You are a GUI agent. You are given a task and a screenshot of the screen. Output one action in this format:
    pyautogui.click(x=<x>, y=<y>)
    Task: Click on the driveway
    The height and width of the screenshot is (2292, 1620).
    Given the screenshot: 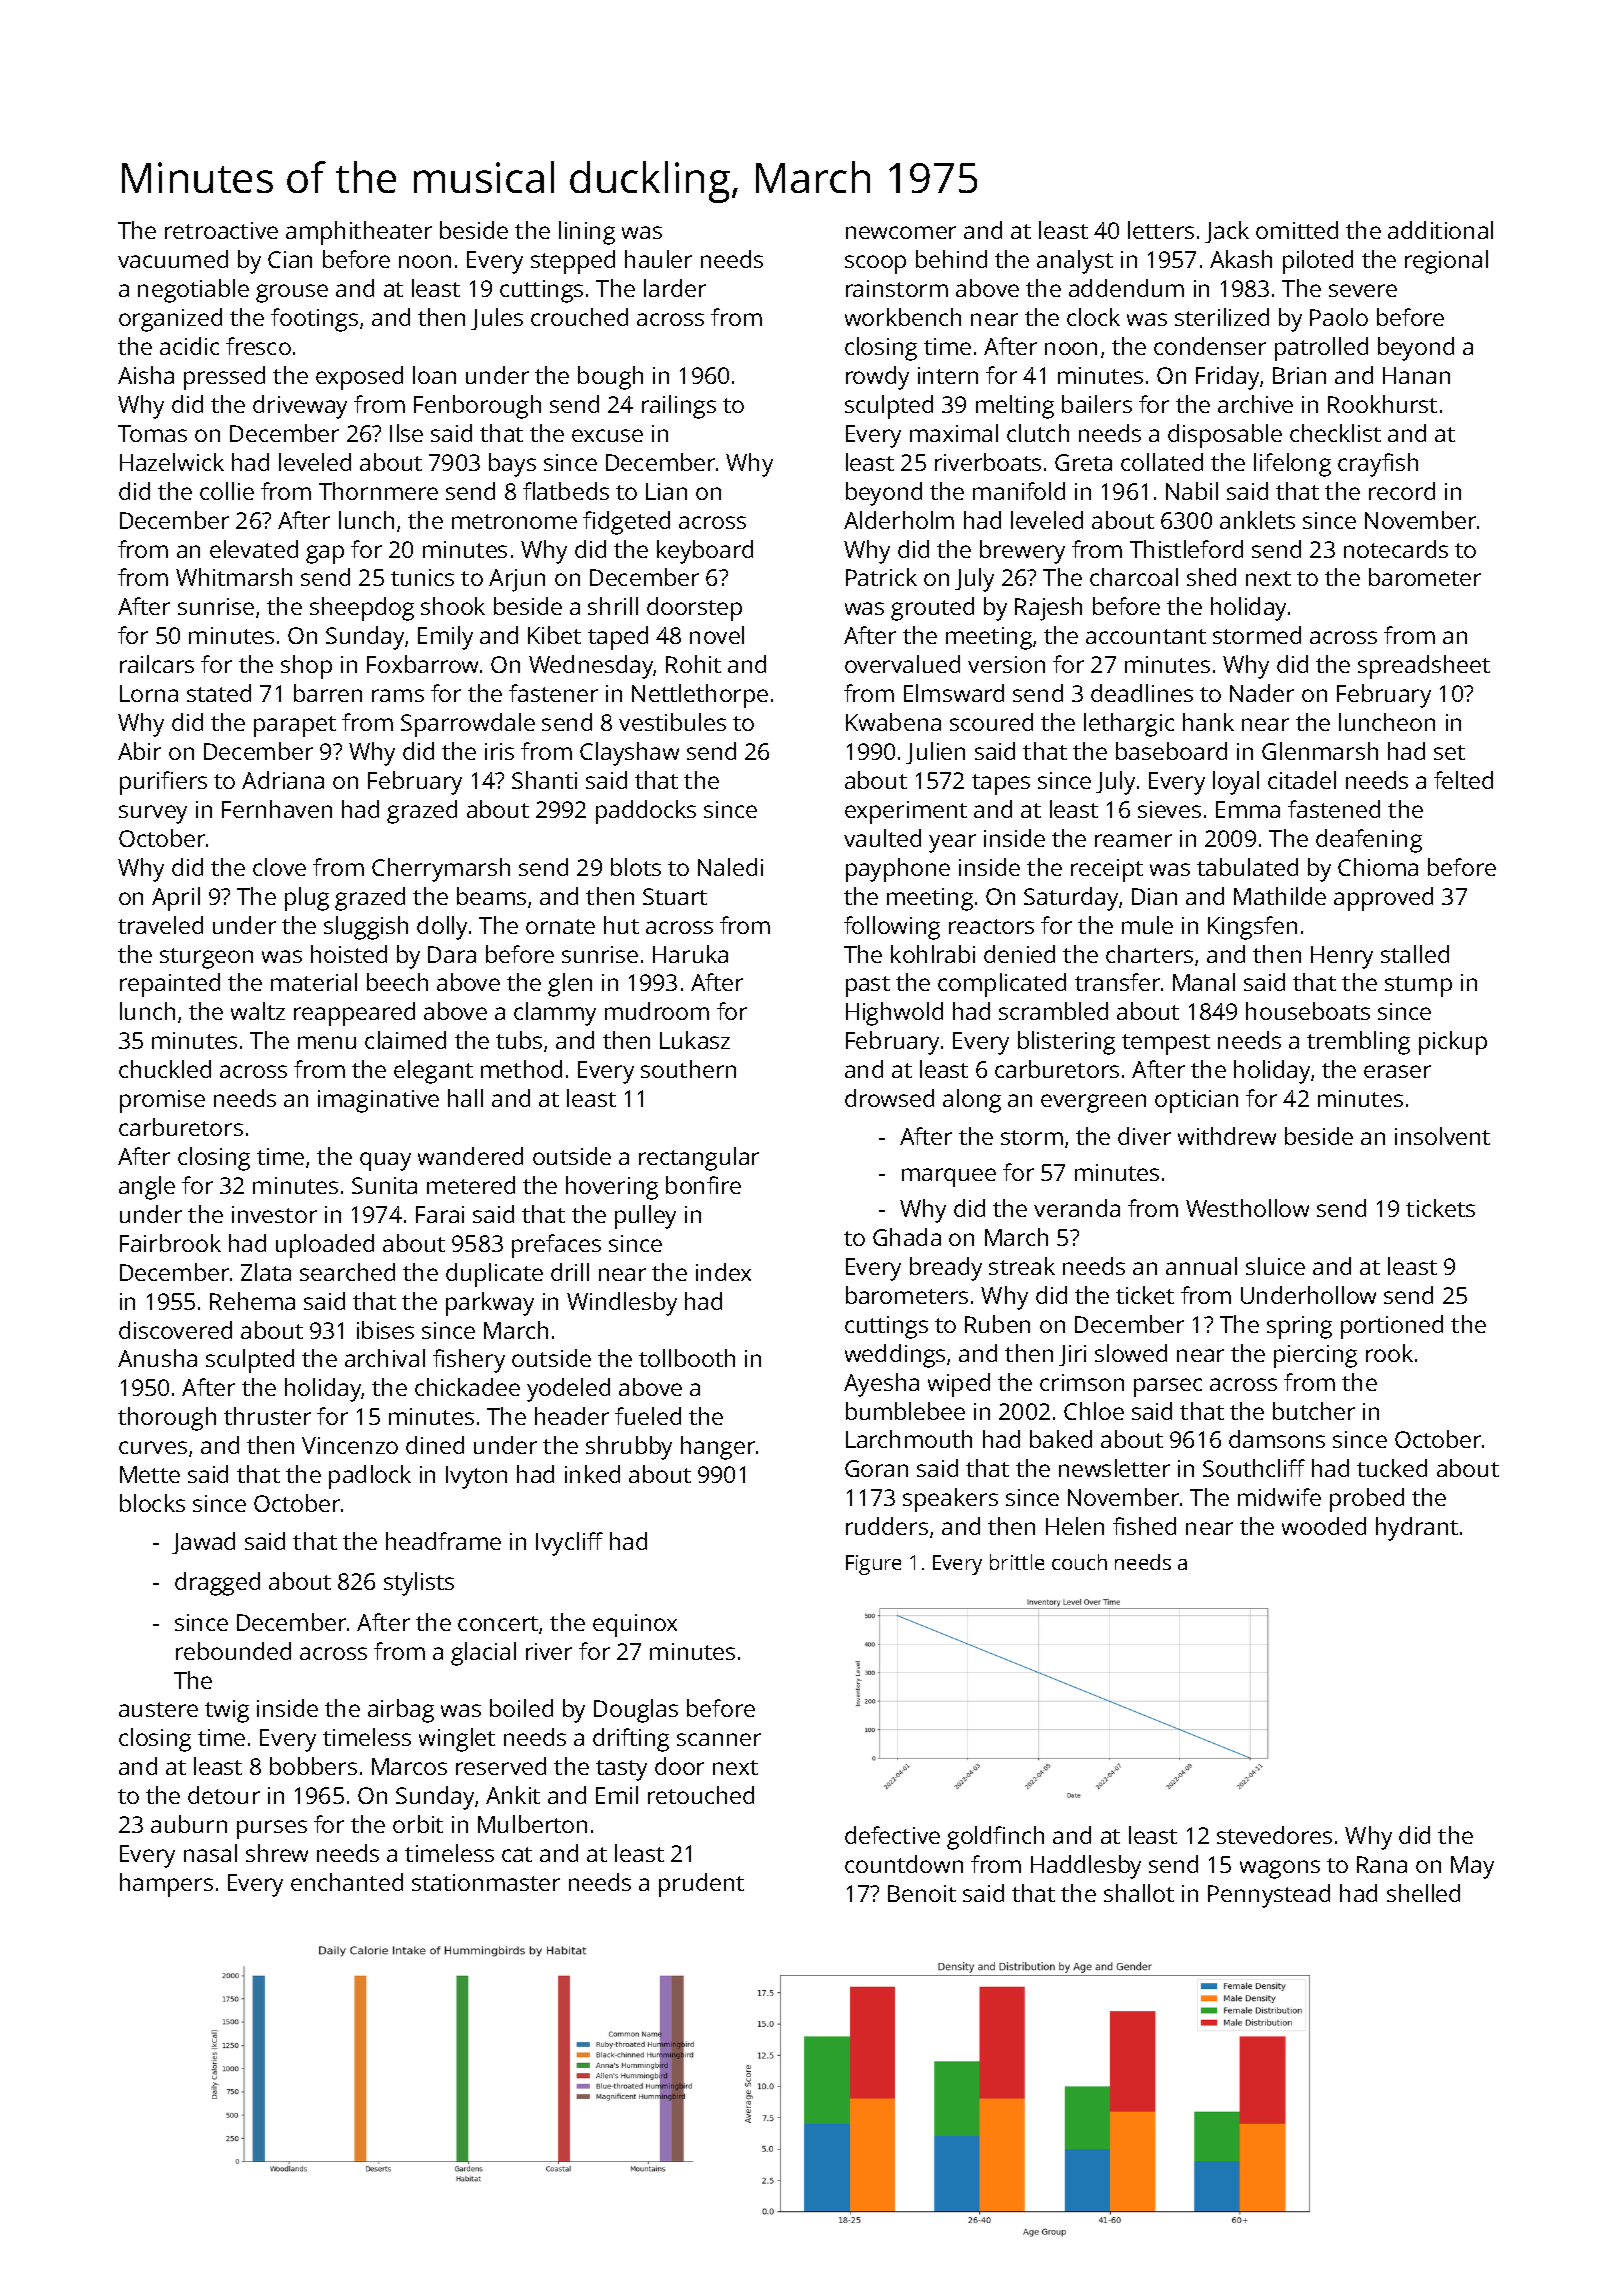 What is the action you would take?
    pyautogui.click(x=300, y=407)
